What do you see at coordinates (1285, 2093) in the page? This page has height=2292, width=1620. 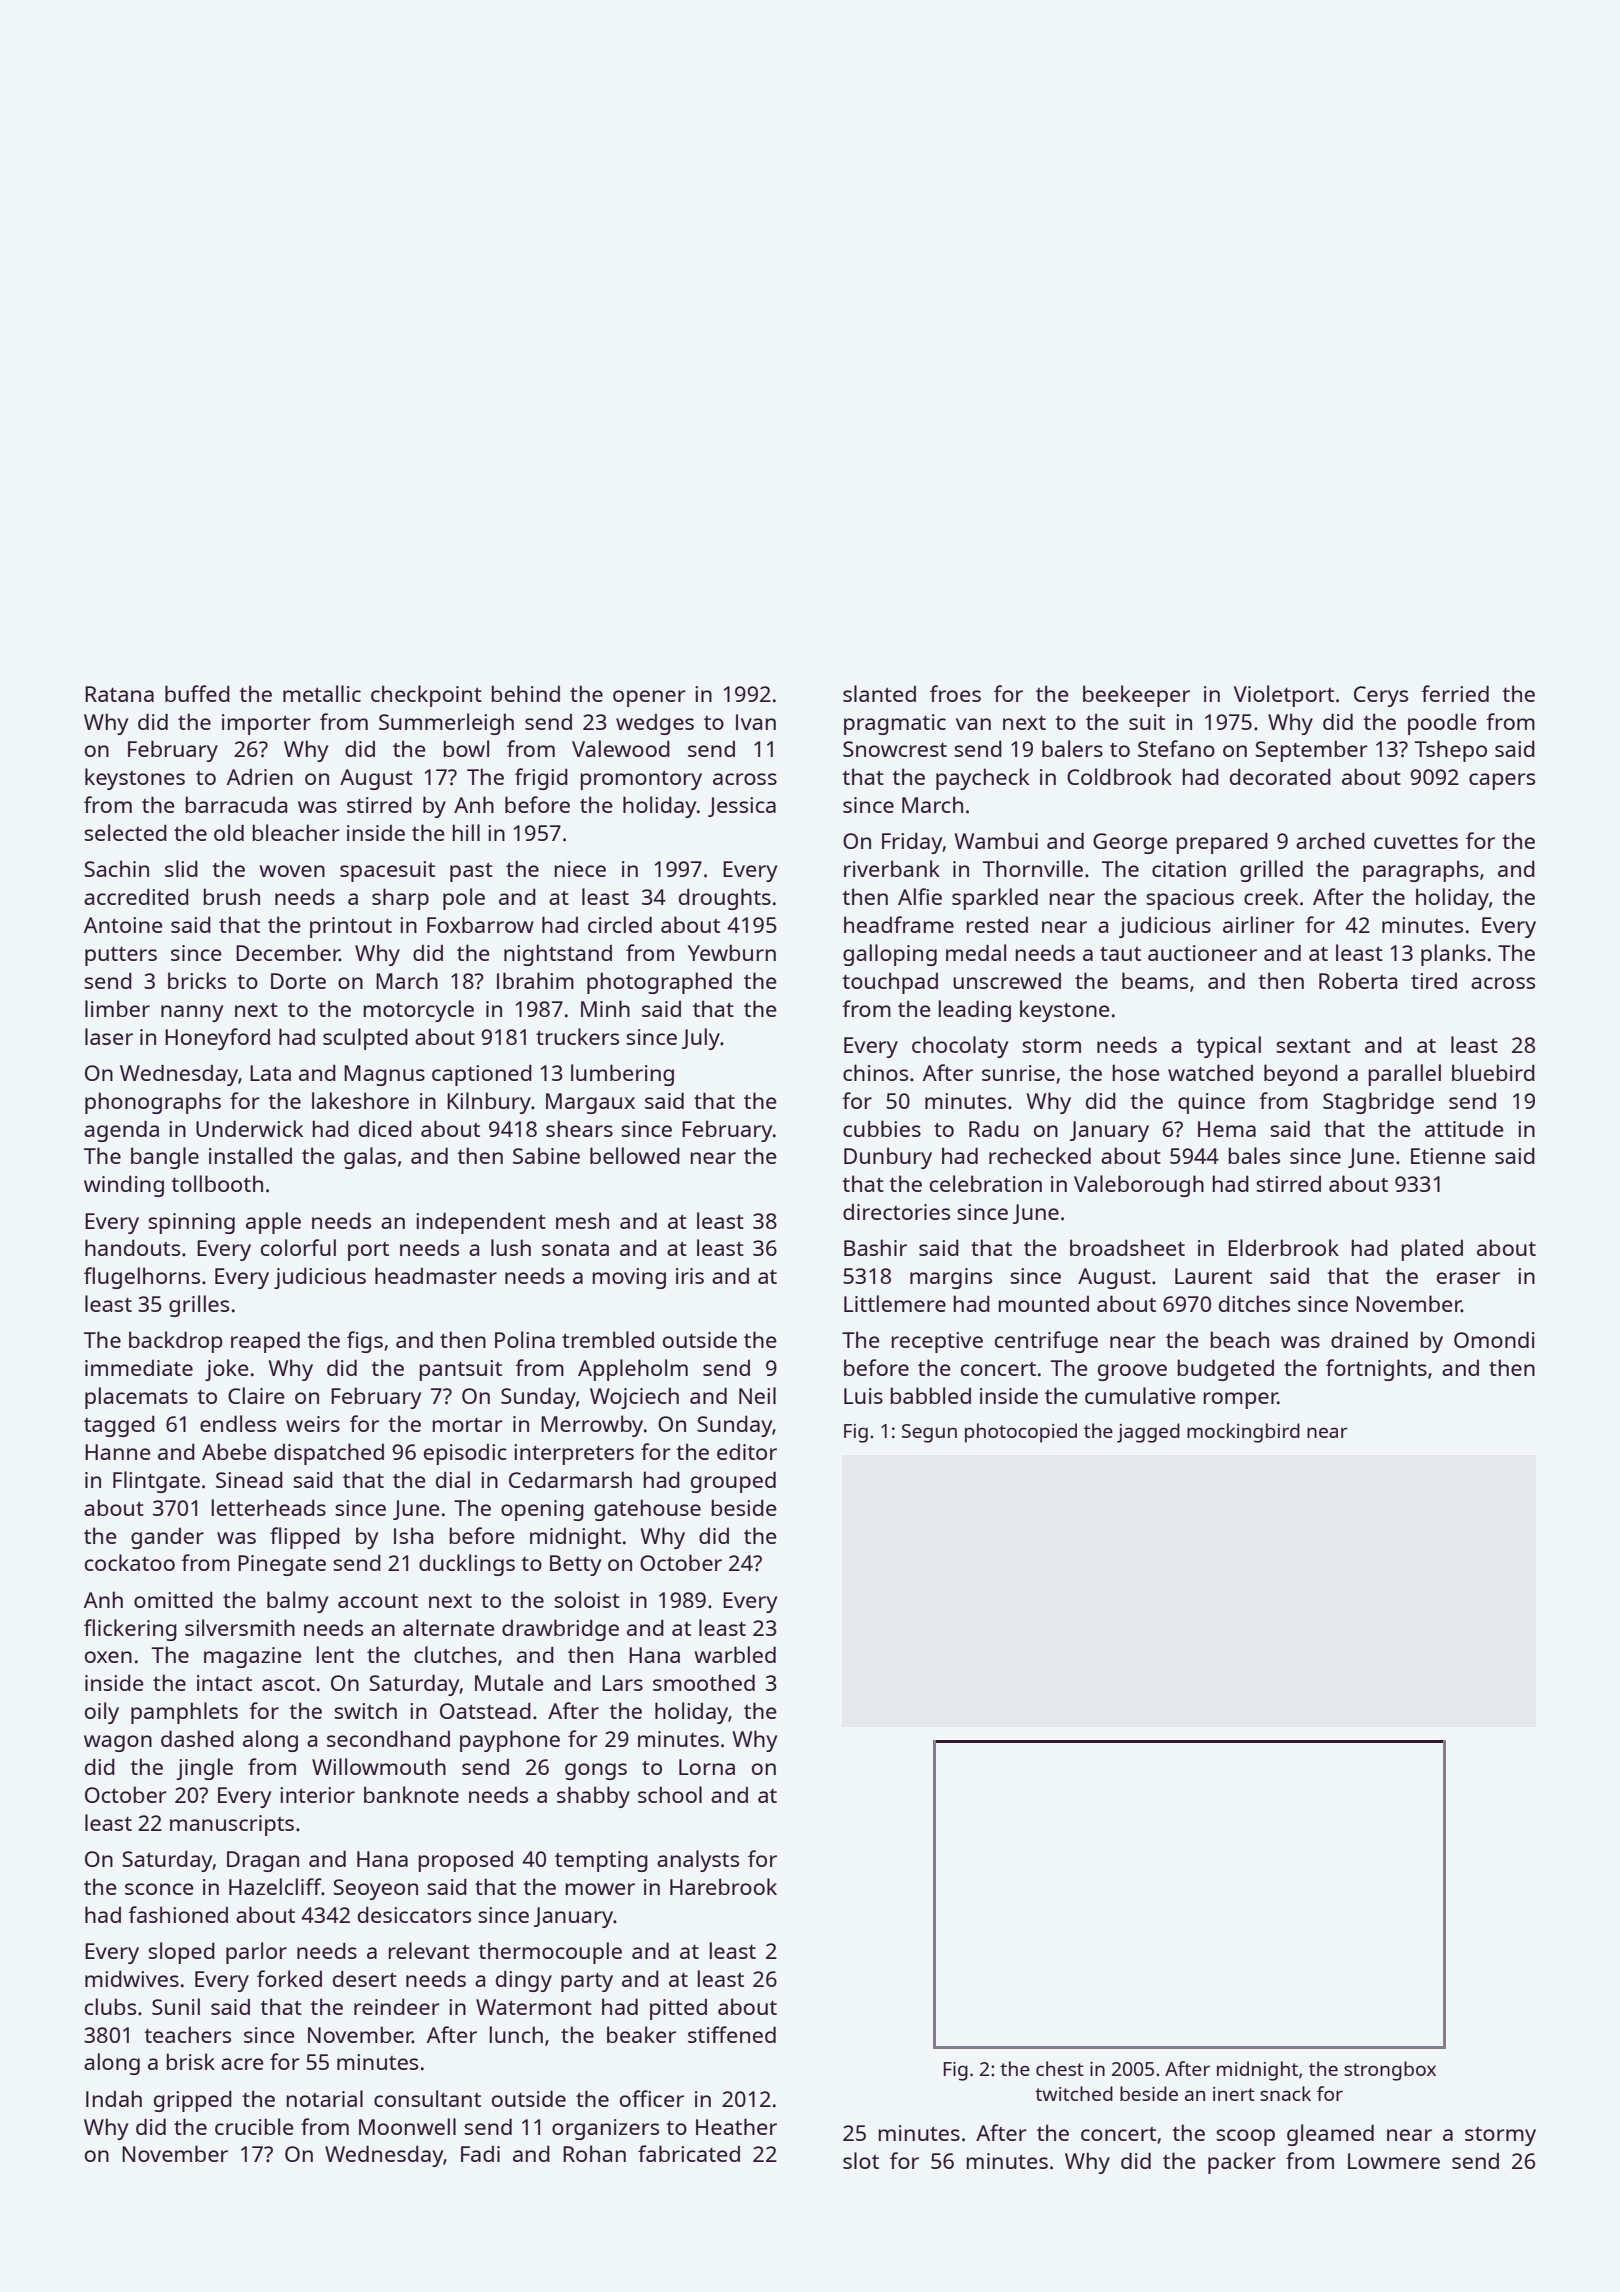 I see `snack` at bounding box center [1285, 2093].
